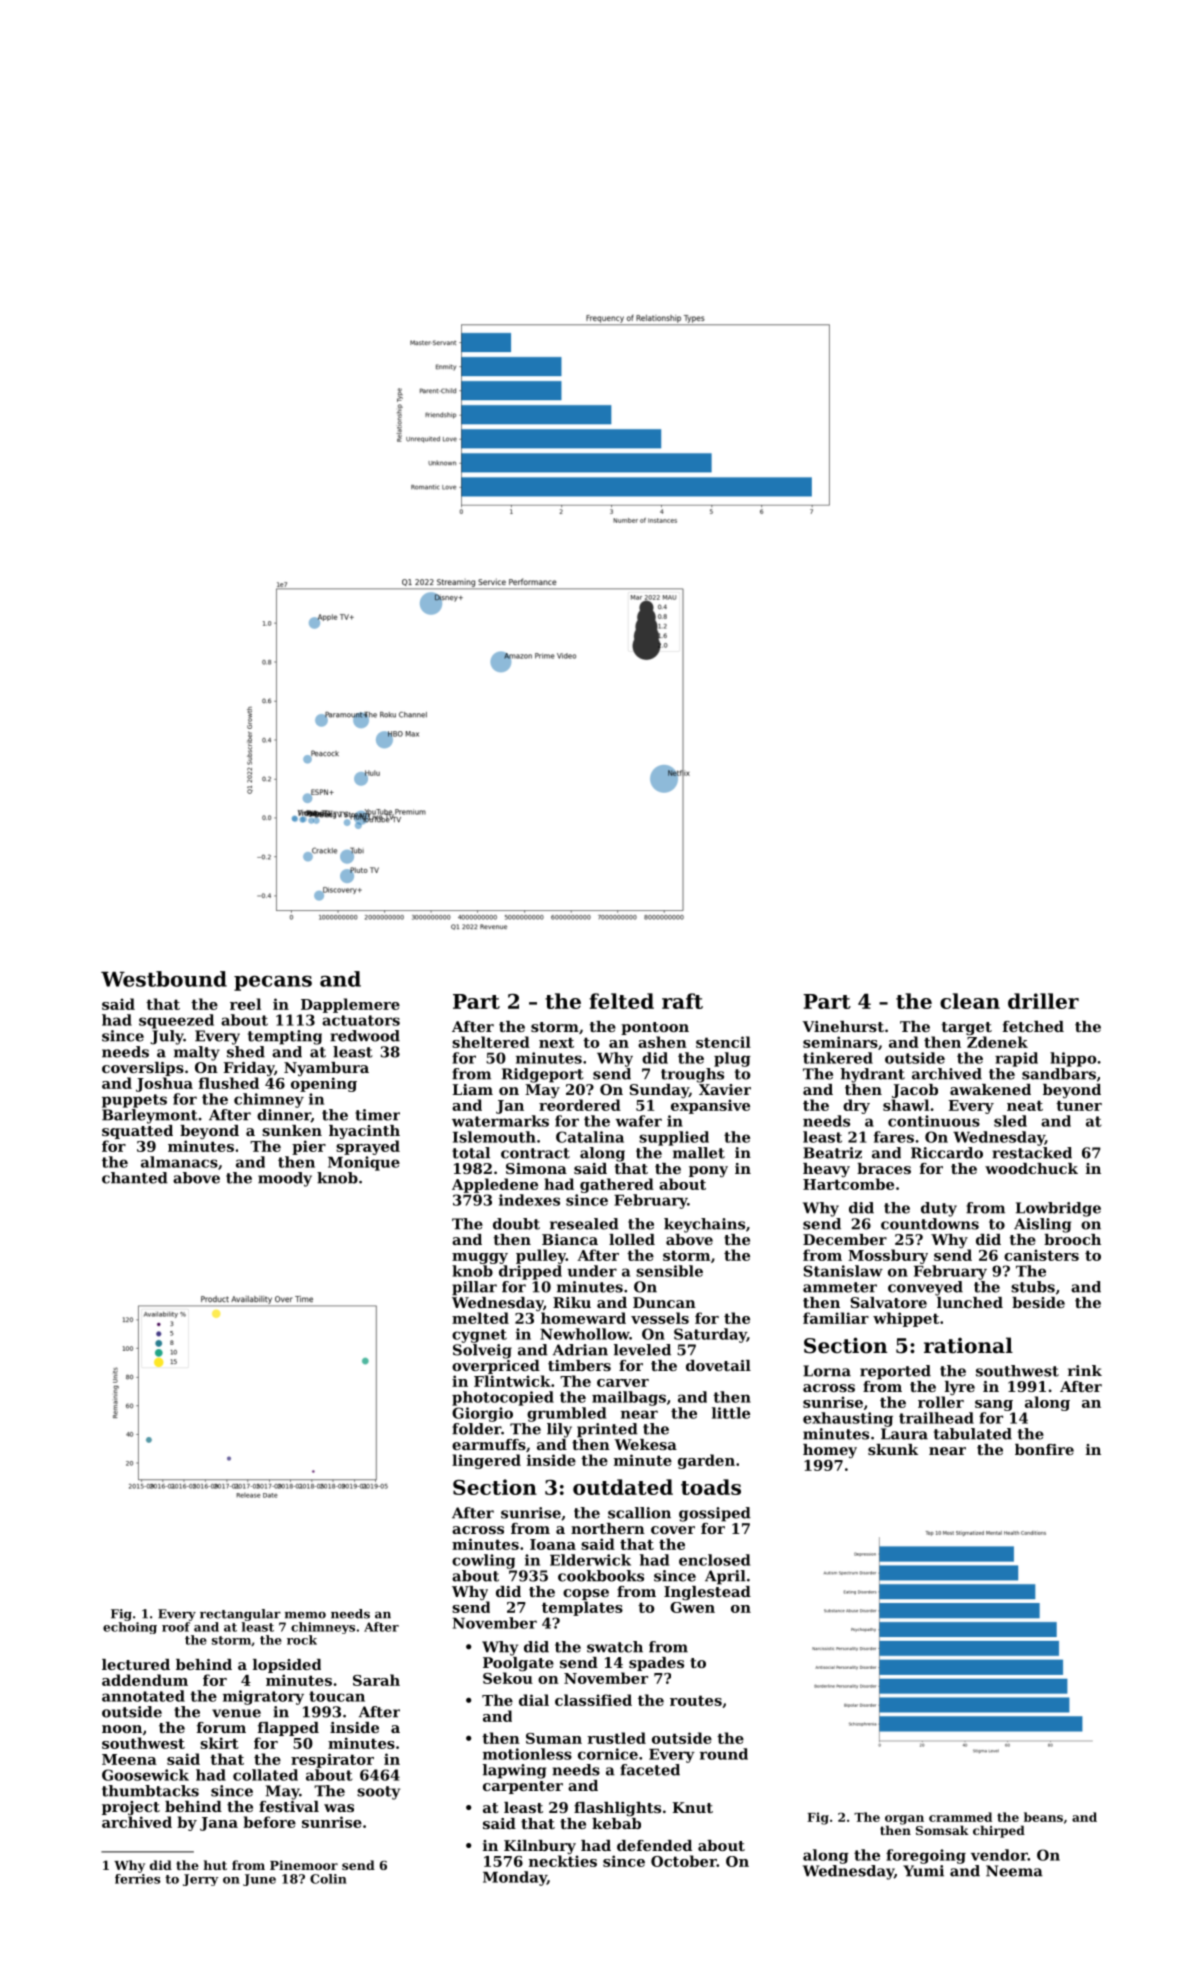 This screenshot has height=1981, width=1203. What do you see at coordinates (486, 1461) in the screenshot?
I see `lingered` at bounding box center [486, 1461].
